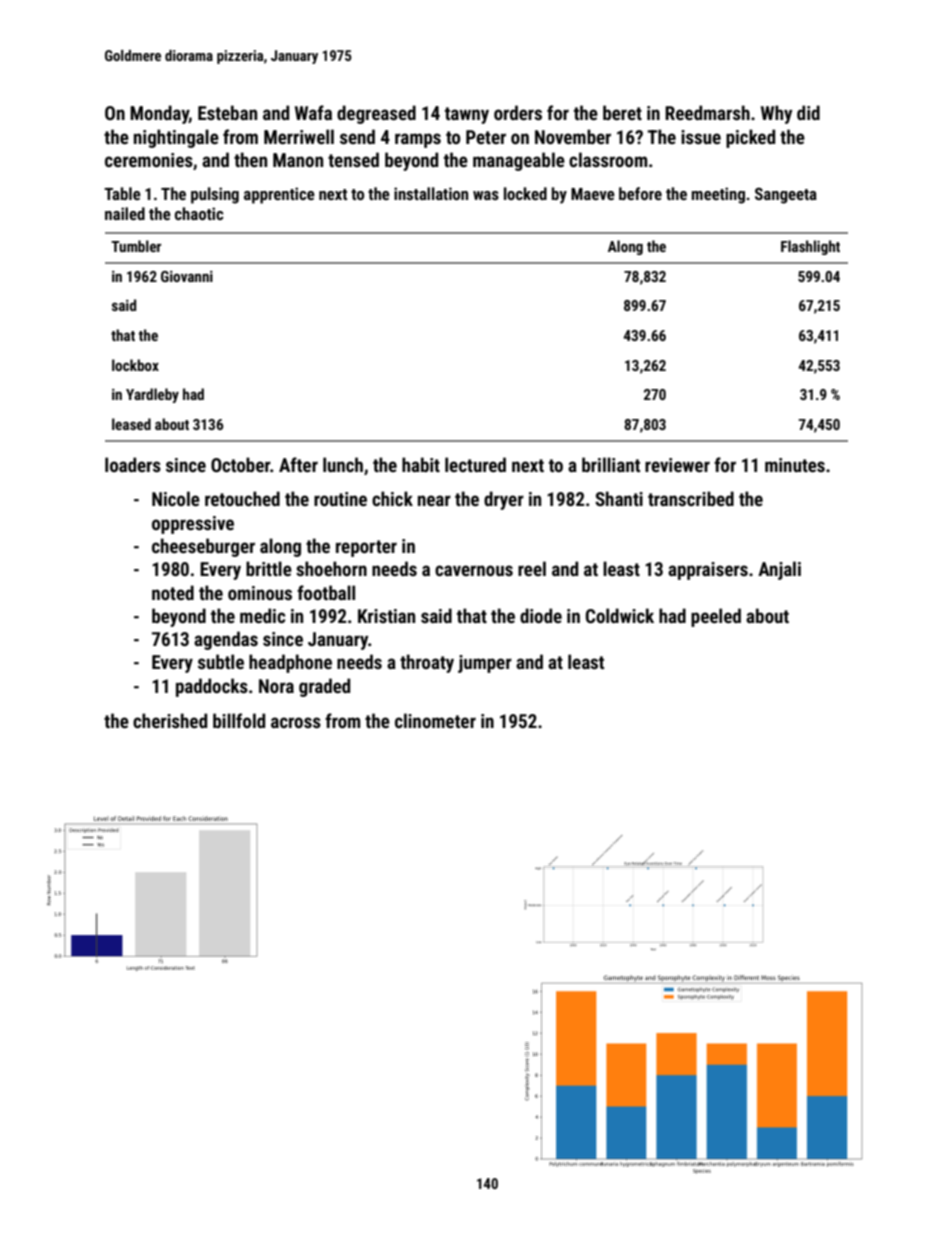 The image size is (952, 1233). Describe the element at coordinates (427, 663) in the page. I see `throaty` at that location.
